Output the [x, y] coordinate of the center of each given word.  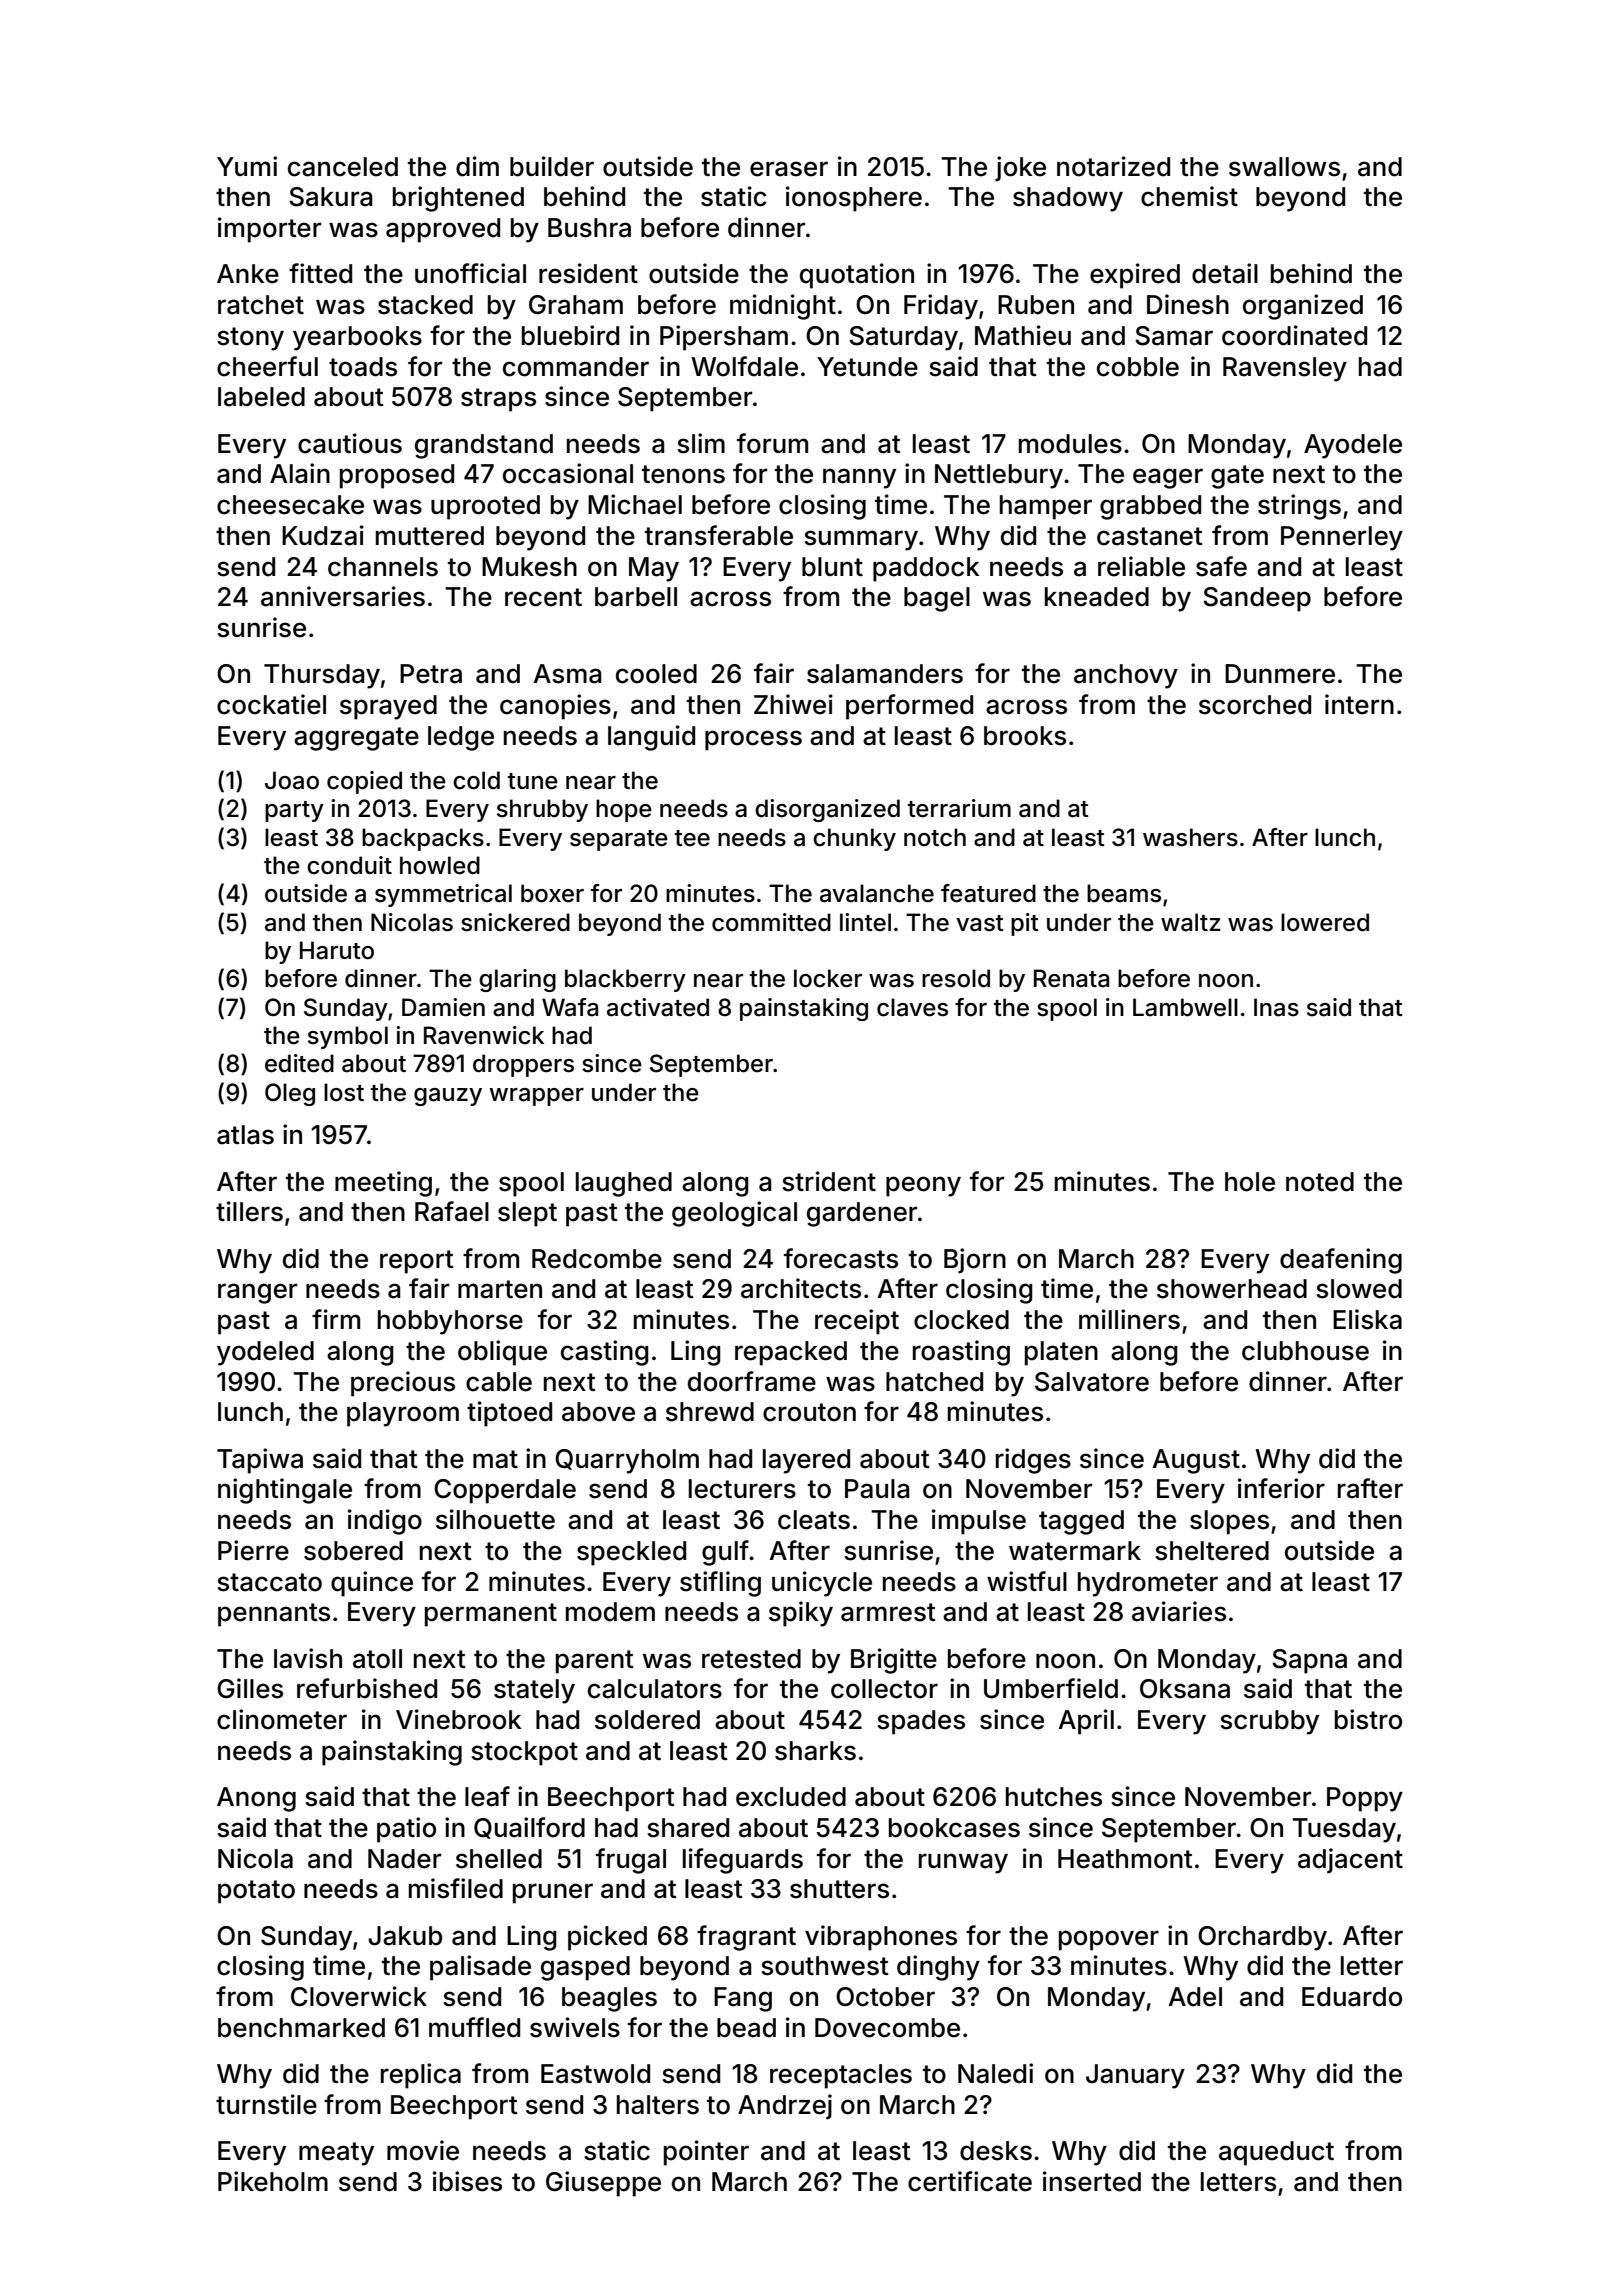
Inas [1276, 1007]
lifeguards [743, 1861]
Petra [431, 674]
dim [477, 166]
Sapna [1309, 1661]
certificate [970, 2181]
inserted [1092, 2181]
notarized [1113, 166]
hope [624, 810]
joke [1020, 169]
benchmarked [301, 2028]
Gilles [250, 1688]
